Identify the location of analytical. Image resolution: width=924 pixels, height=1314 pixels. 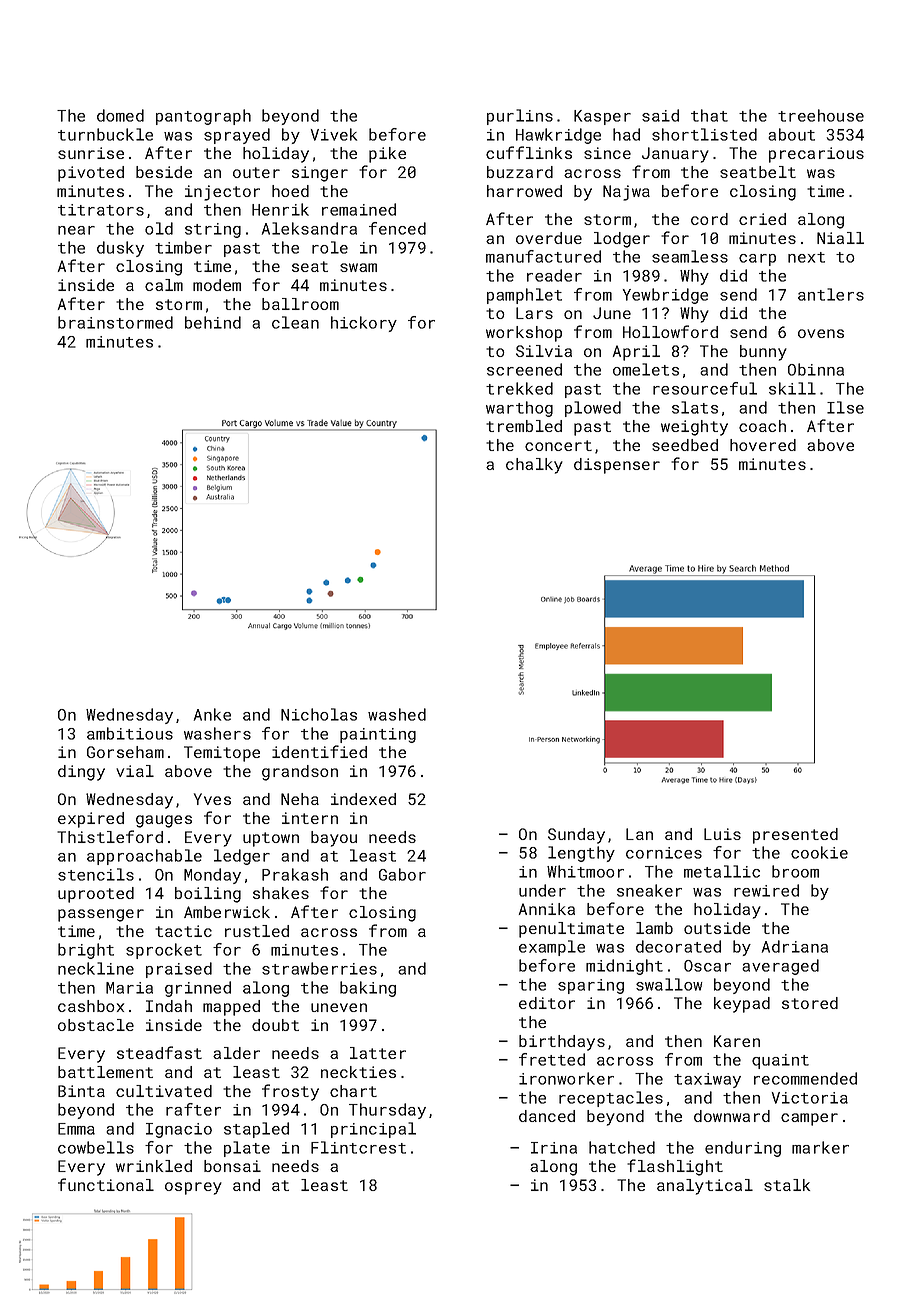
(705, 1187).
